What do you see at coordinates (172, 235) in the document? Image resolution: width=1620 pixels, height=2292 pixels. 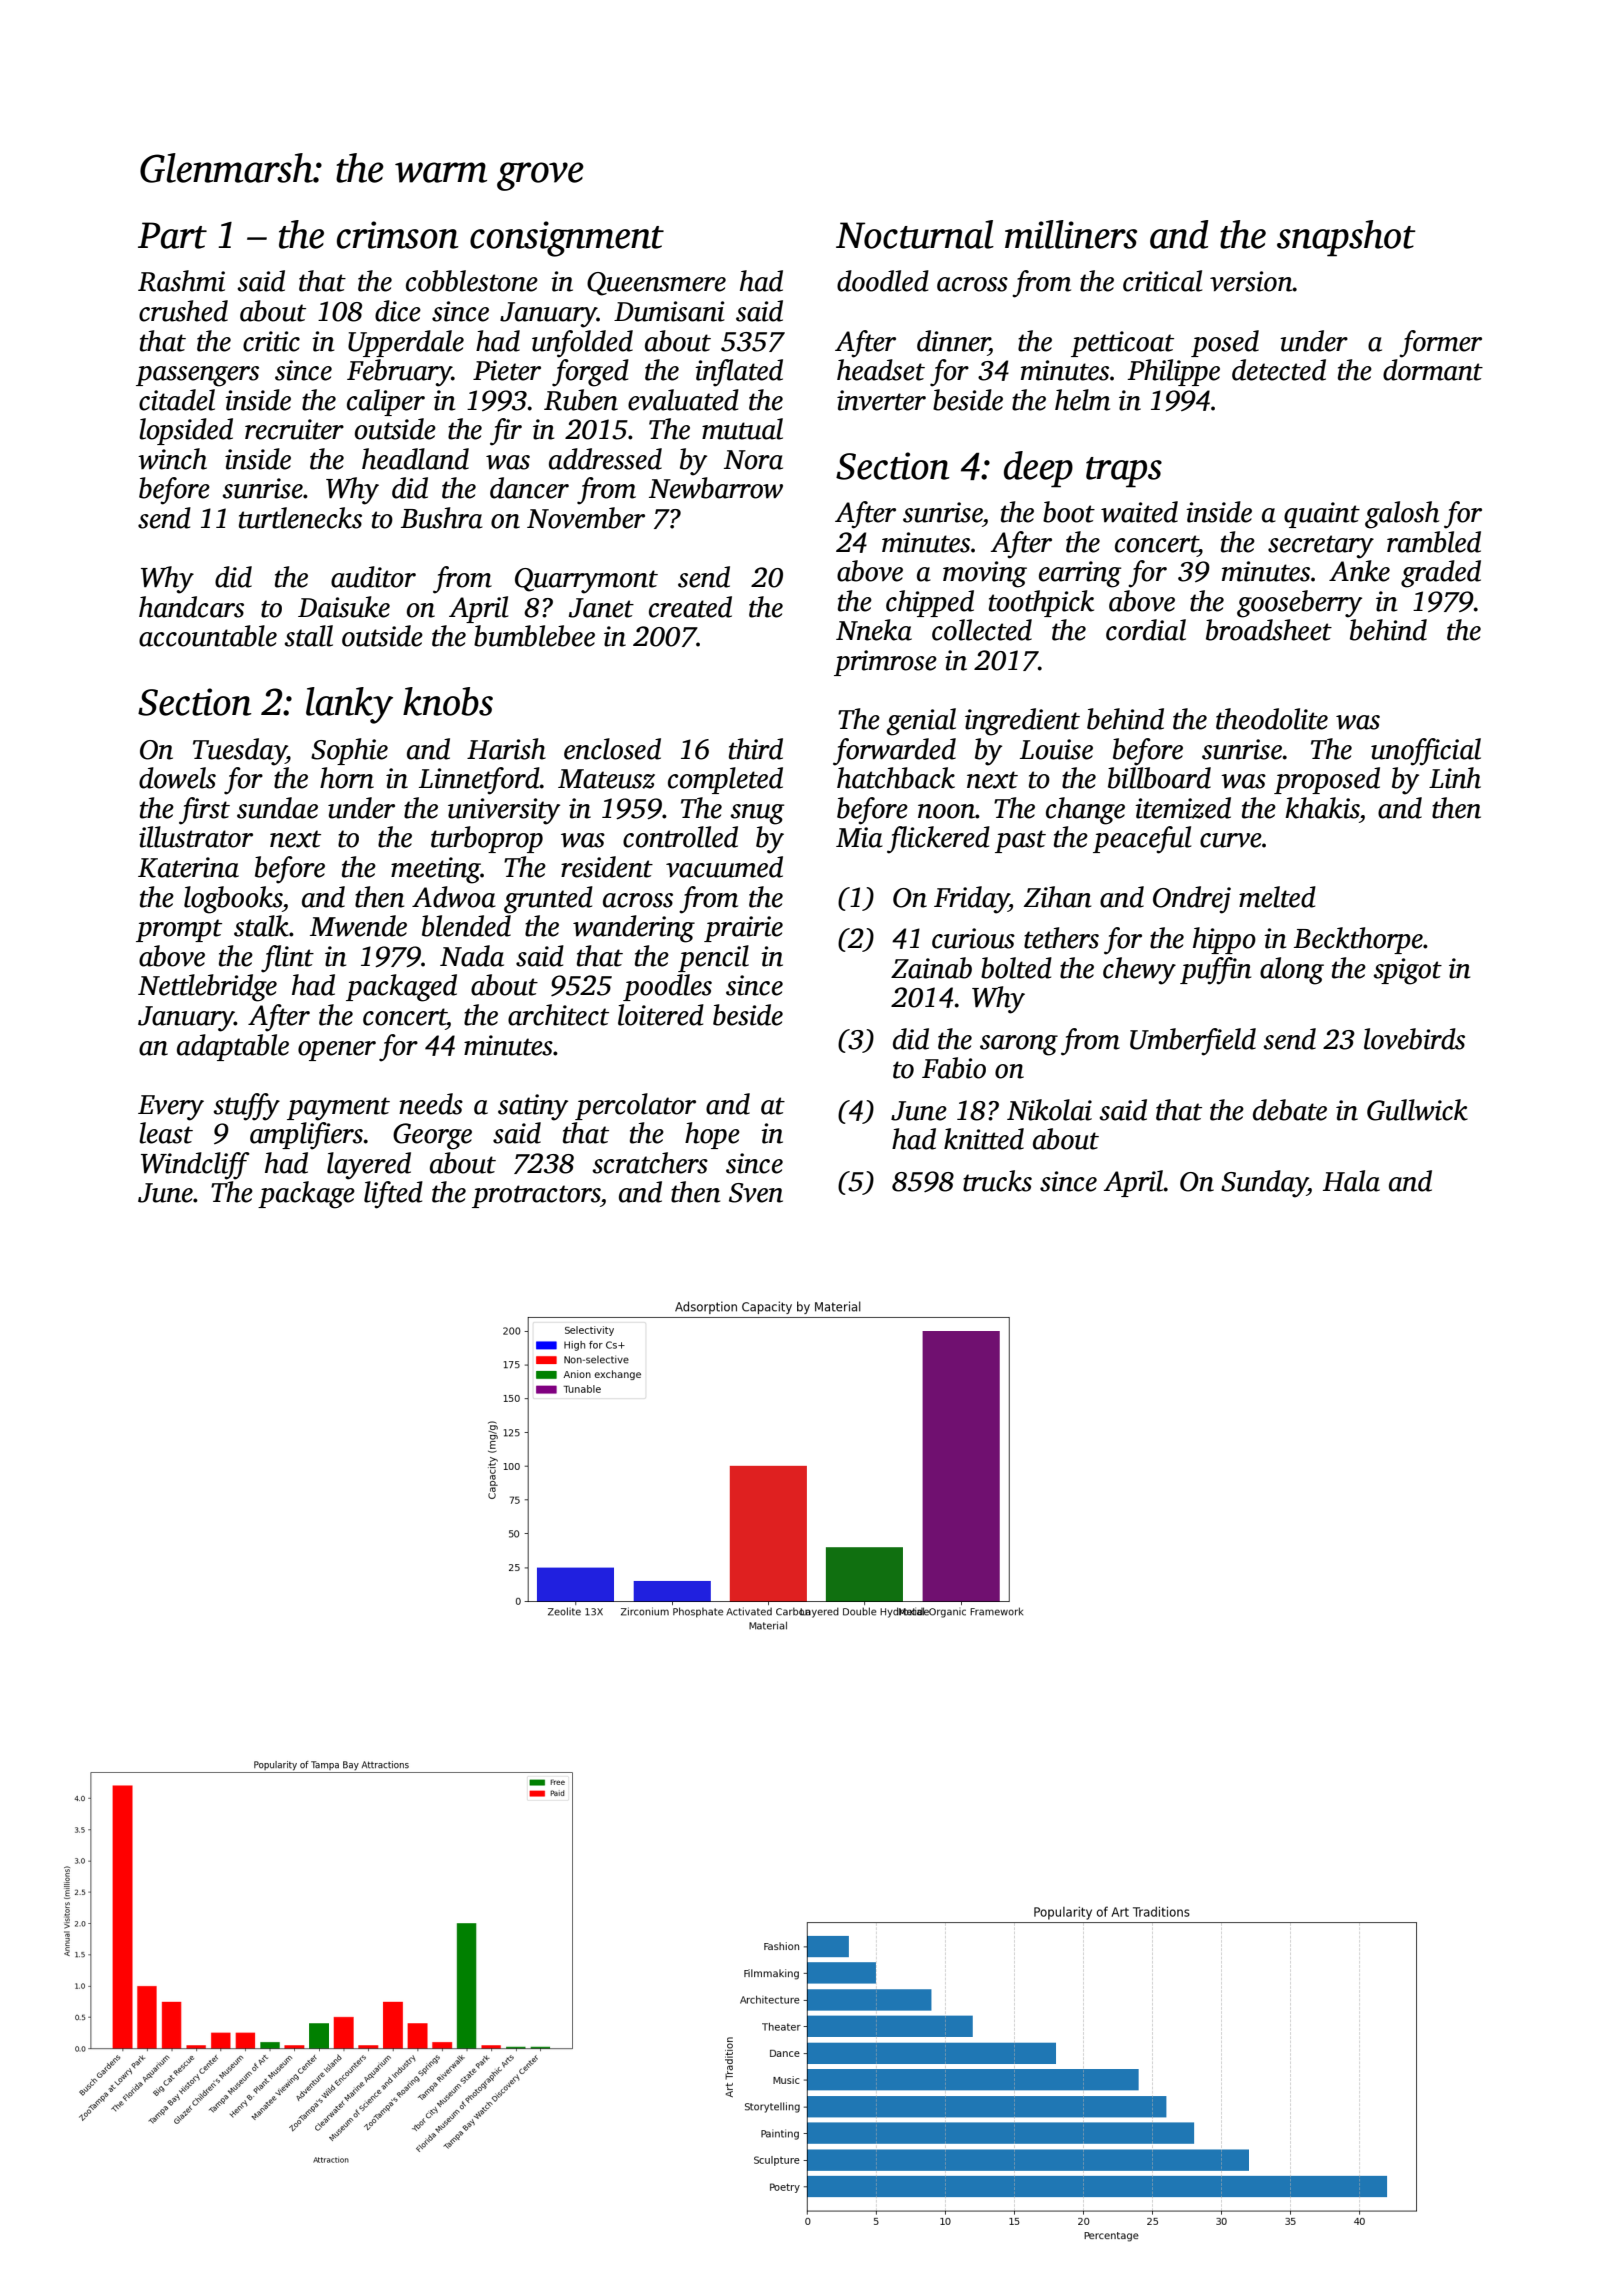 I see `Part` at bounding box center [172, 235].
